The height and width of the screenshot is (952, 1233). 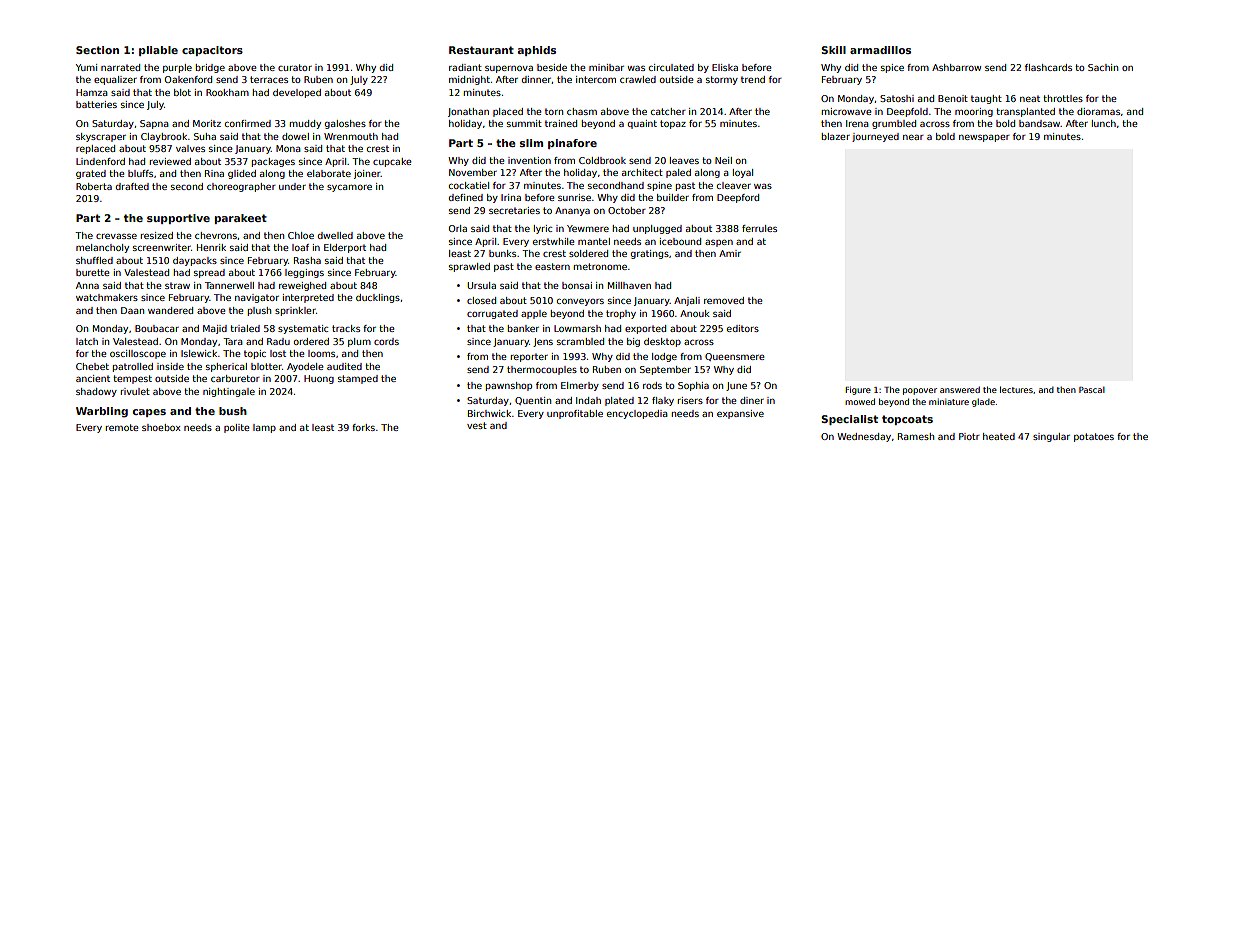 What do you see at coordinates (307, 260) in the screenshot?
I see `Rasha` at bounding box center [307, 260].
